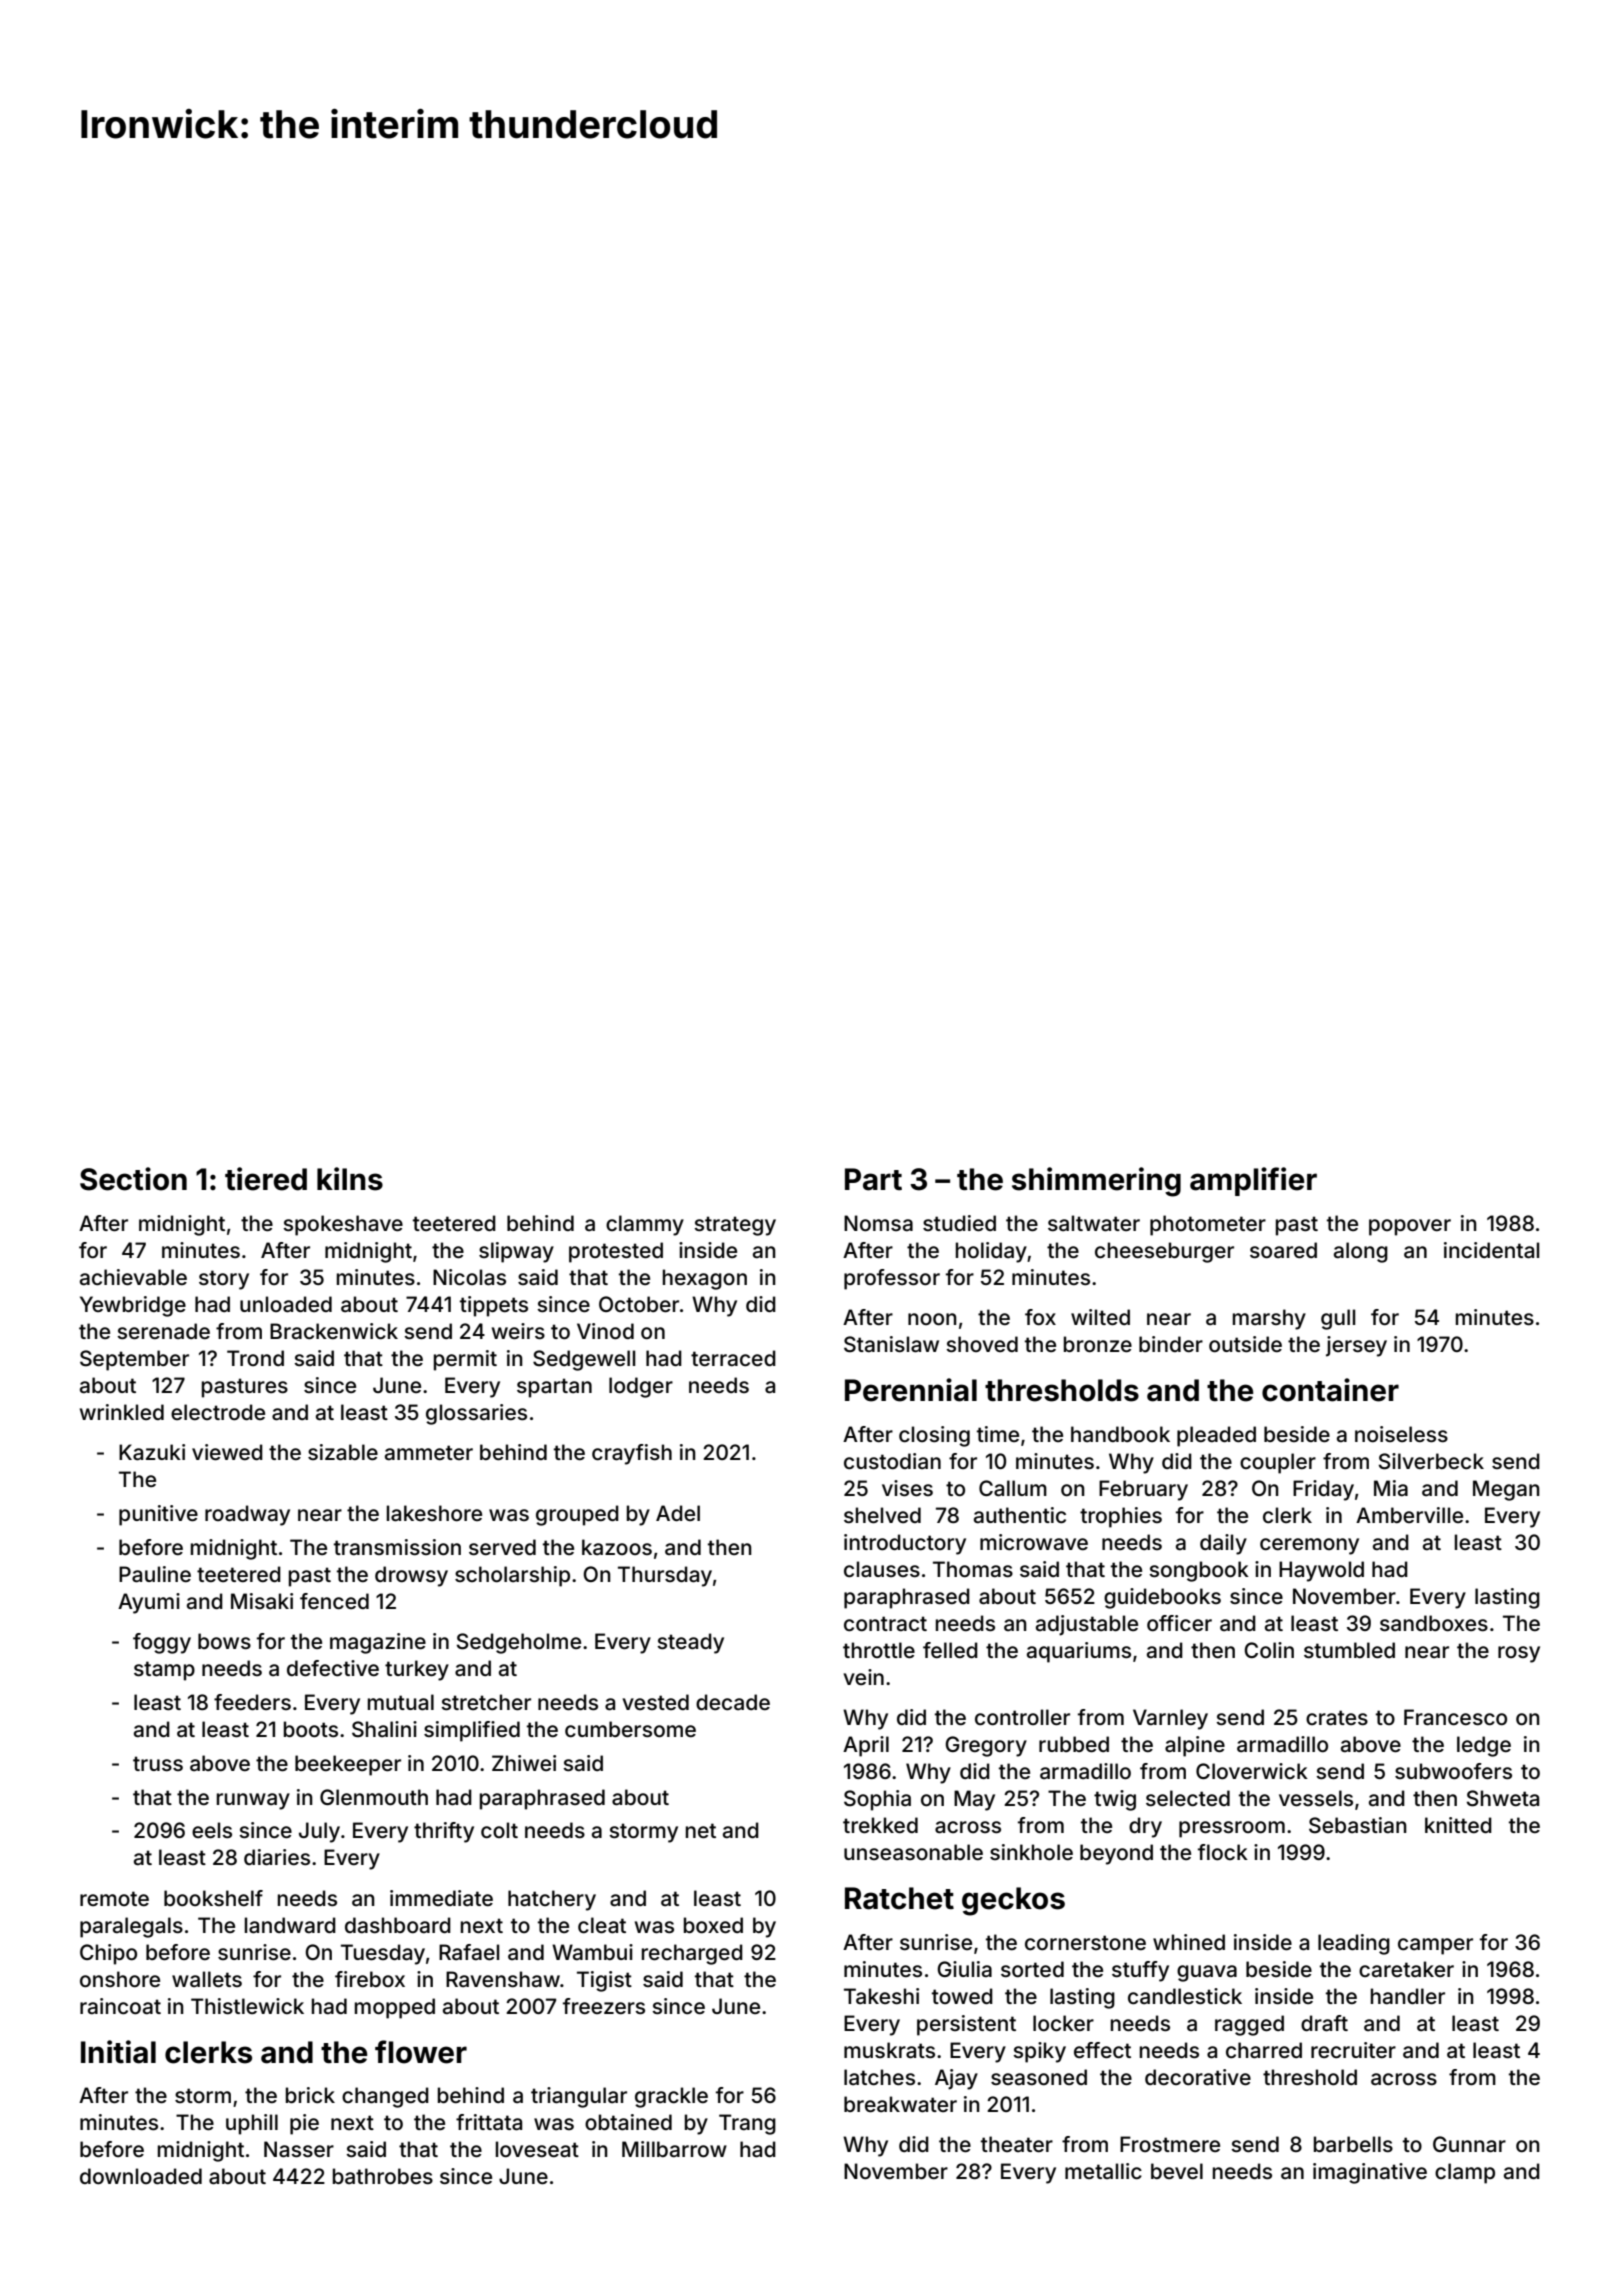 The height and width of the document is (2292, 1620). Describe the element at coordinates (1103, 2171) in the document. I see `metallic` at that location.
